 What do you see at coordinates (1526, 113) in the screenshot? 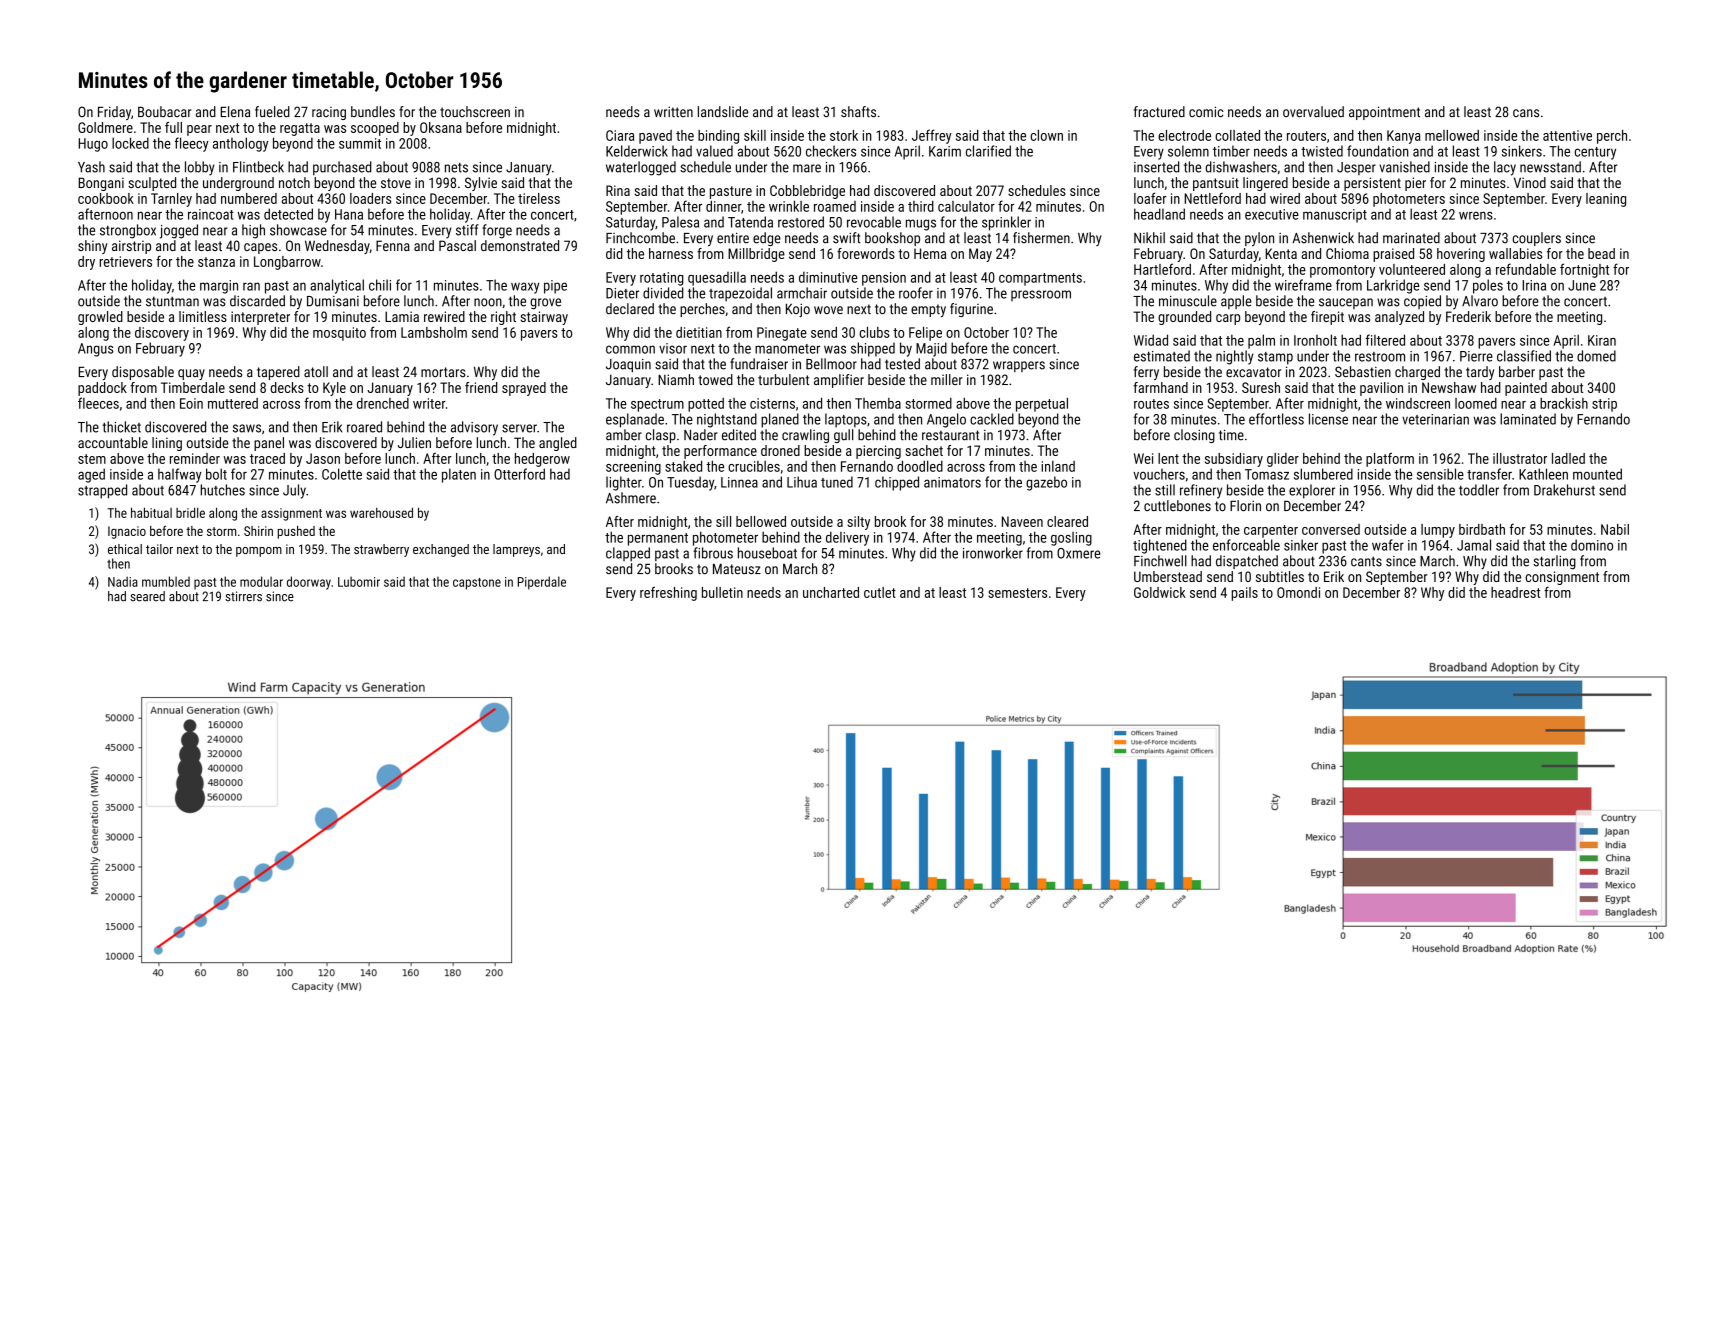
I see `cans` at bounding box center [1526, 113].
